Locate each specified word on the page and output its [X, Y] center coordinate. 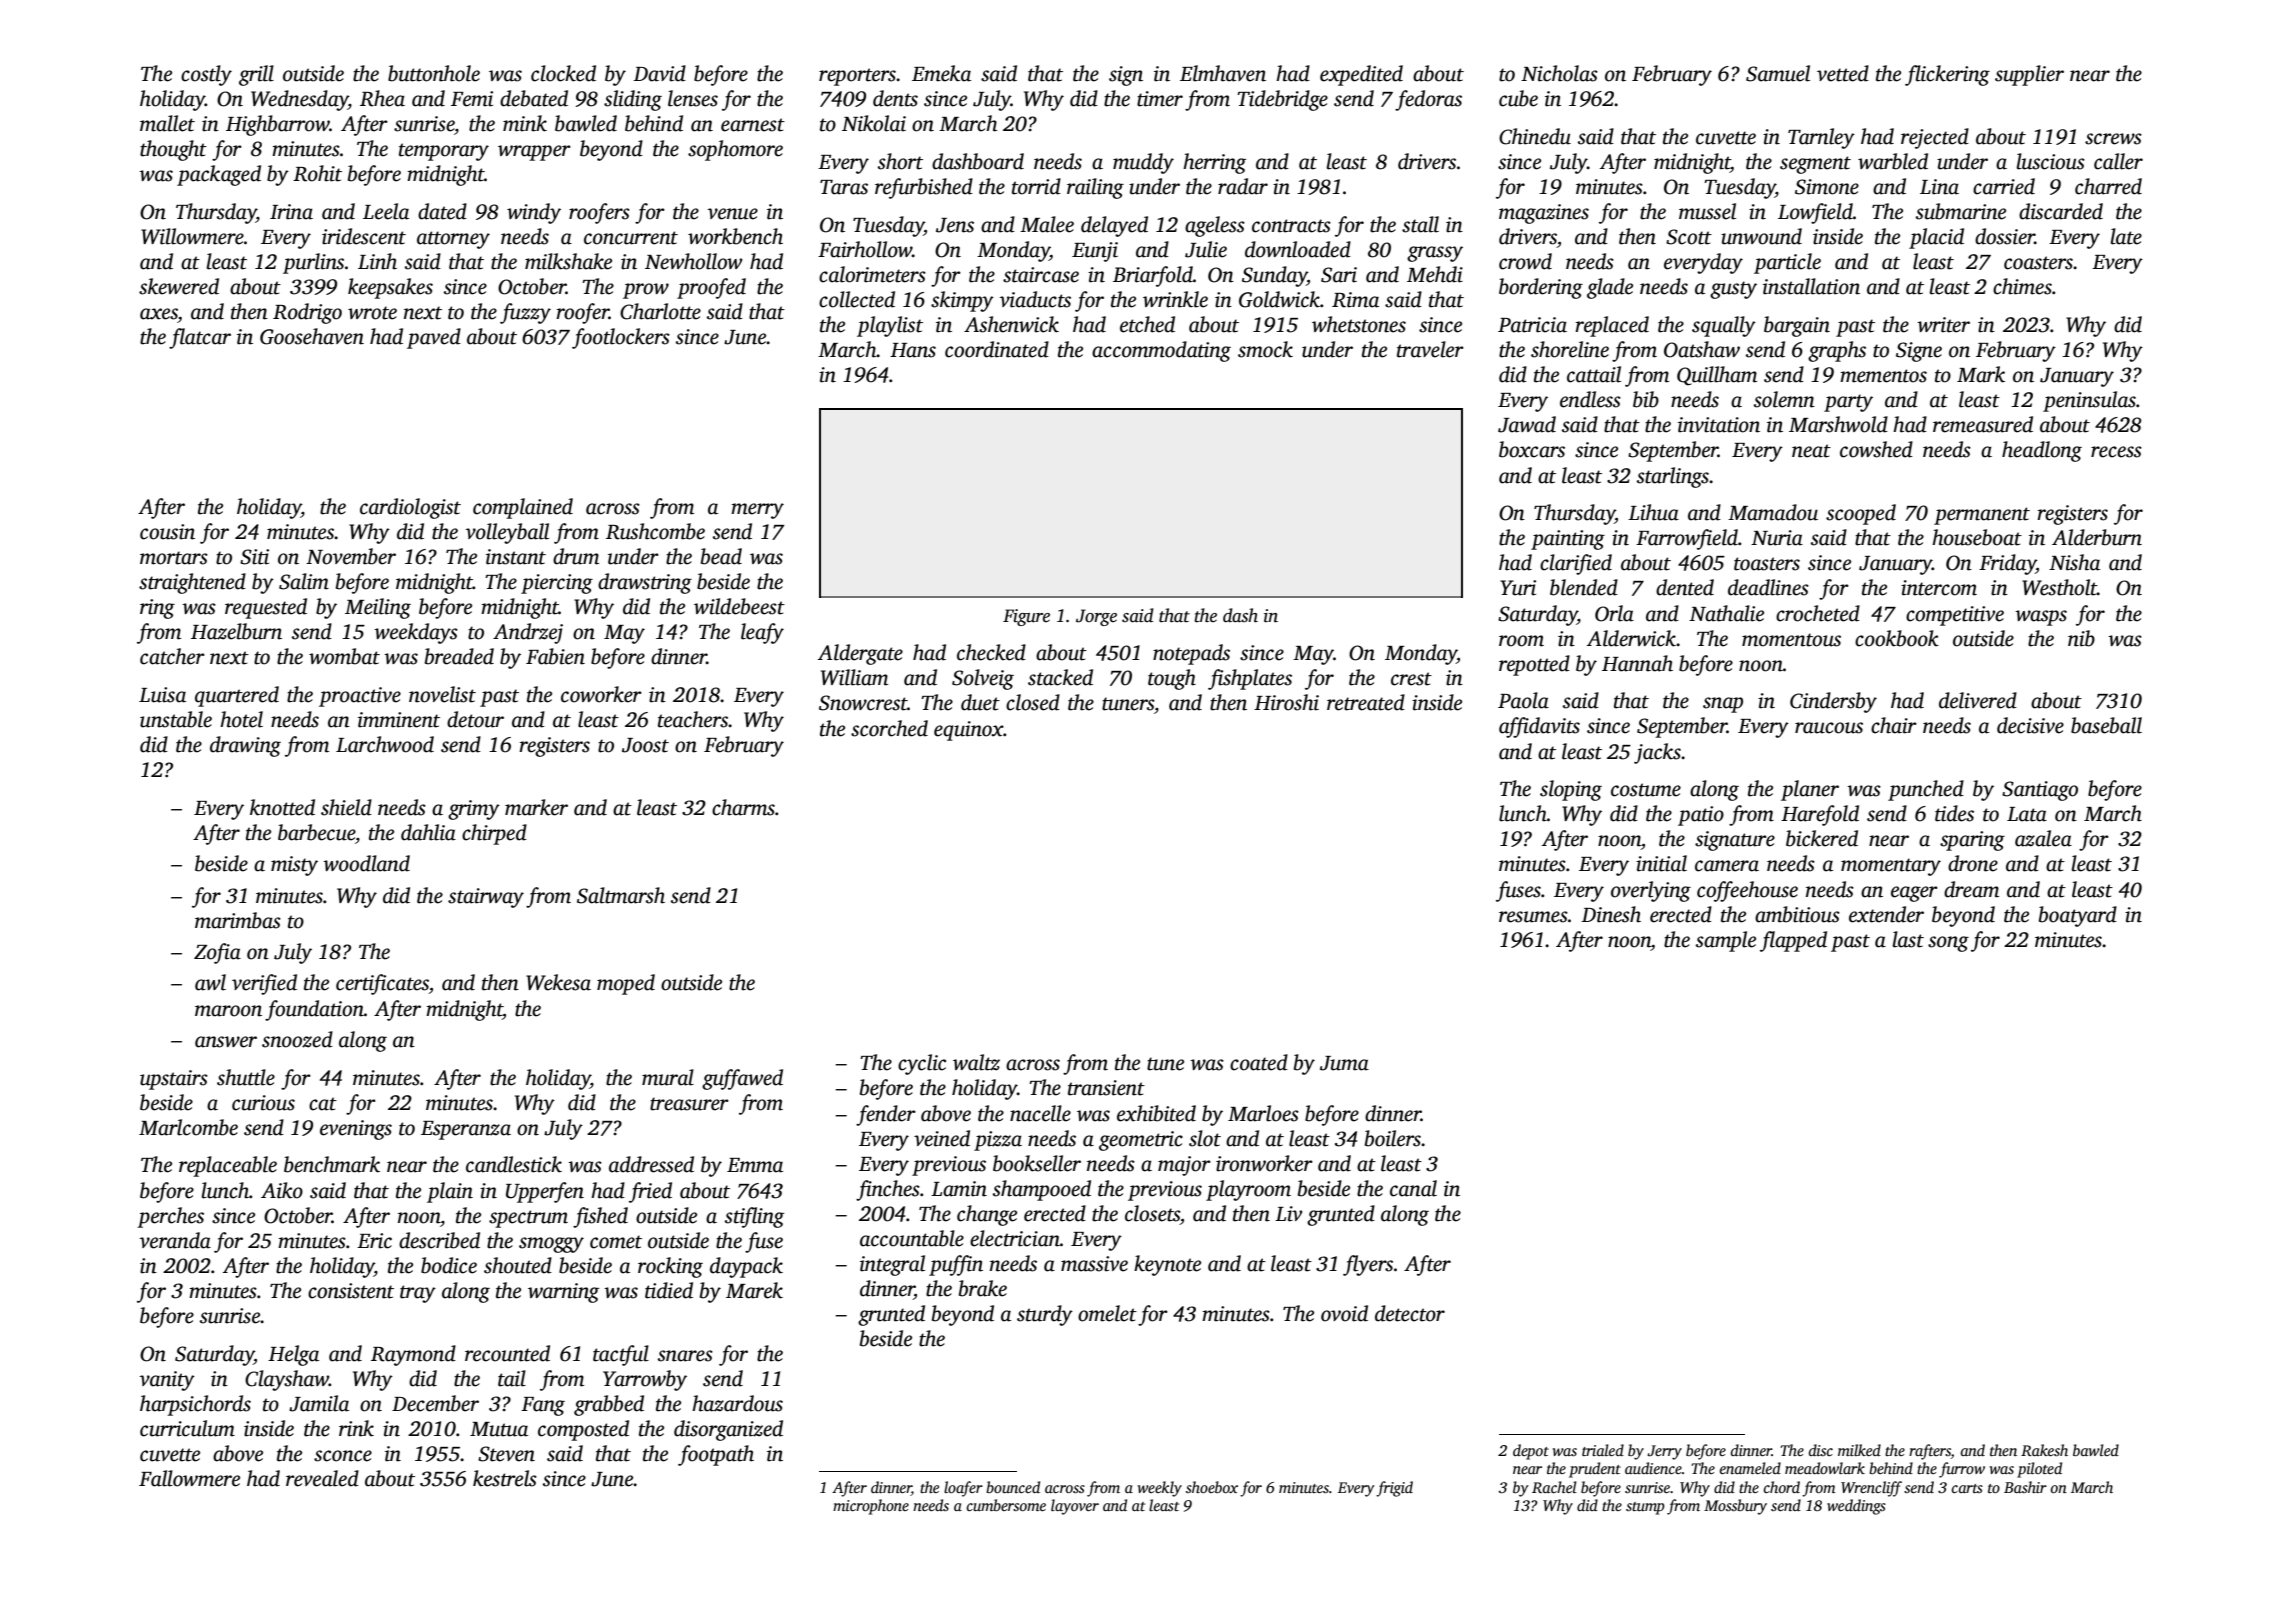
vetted [1843, 73]
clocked [563, 73]
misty [294, 866]
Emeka [941, 73]
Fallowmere [189, 1478]
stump [1645, 1508]
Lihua [1653, 512]
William [854, 677]
